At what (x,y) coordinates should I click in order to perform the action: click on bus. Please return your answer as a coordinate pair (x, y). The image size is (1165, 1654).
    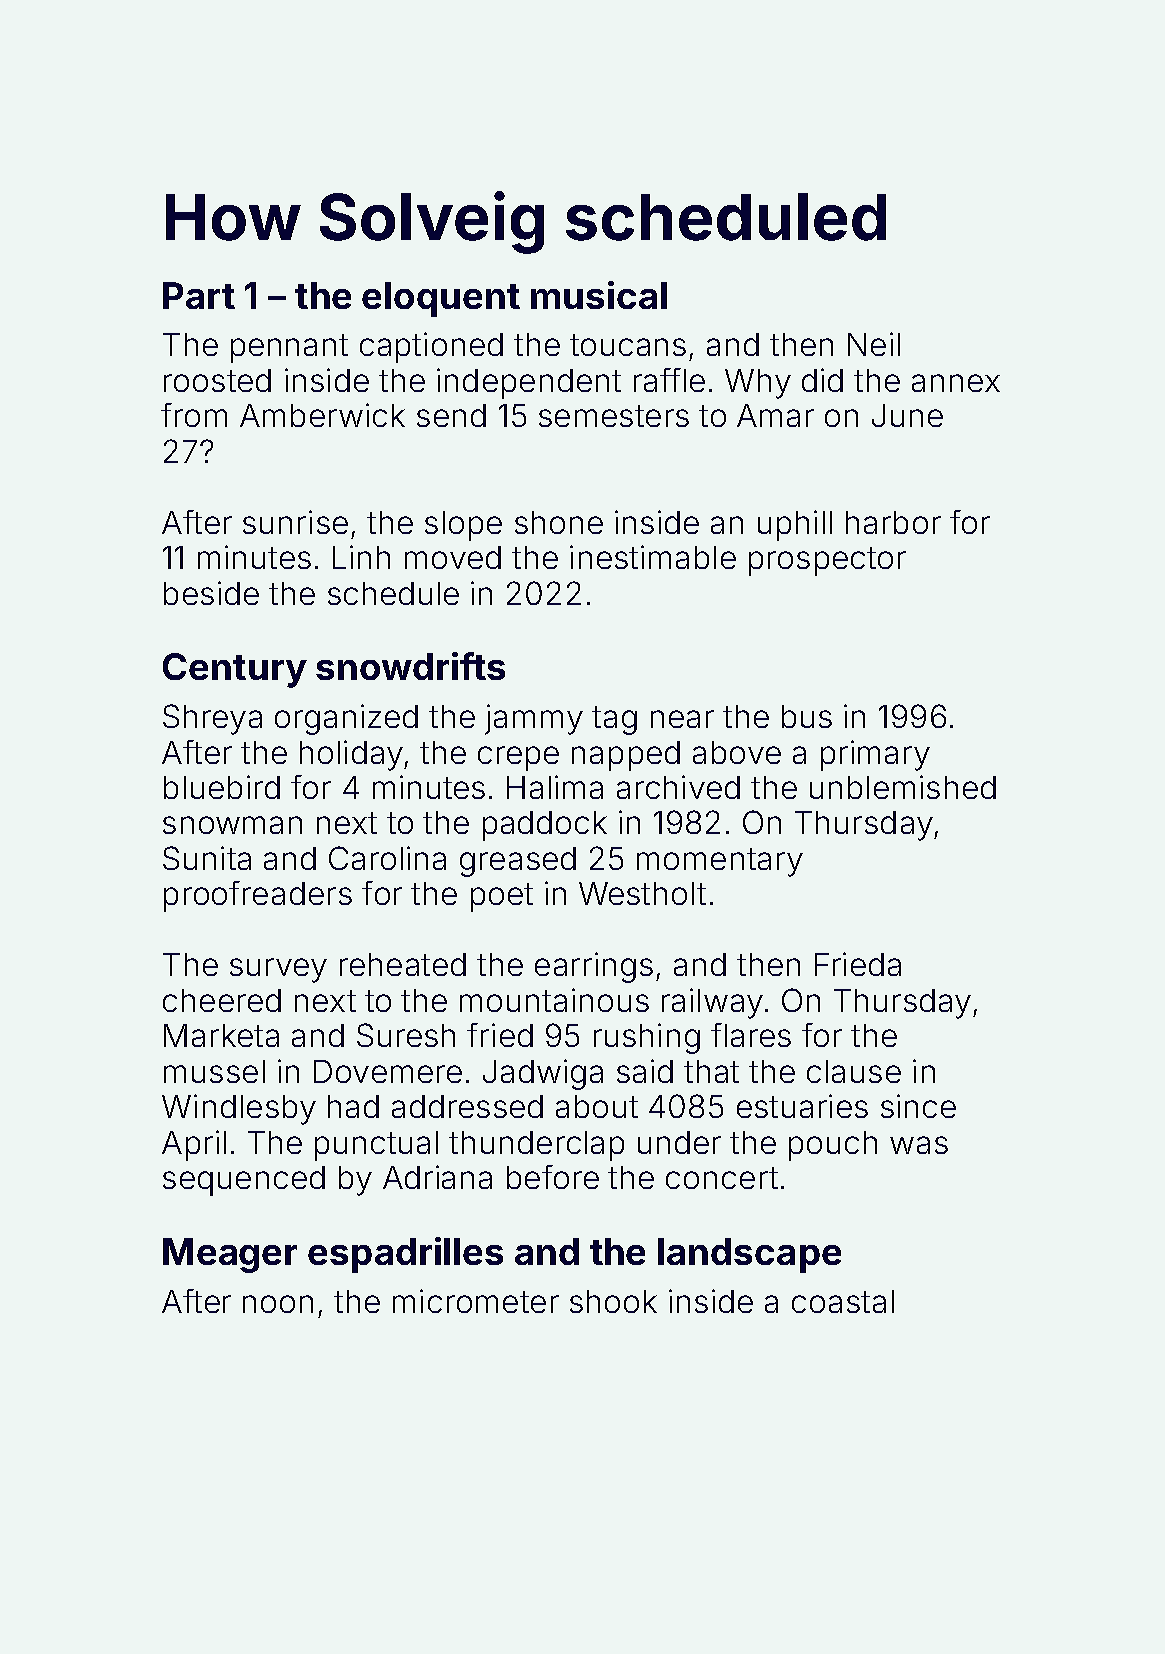
    Looking at the image, I should click on (807, 716).
